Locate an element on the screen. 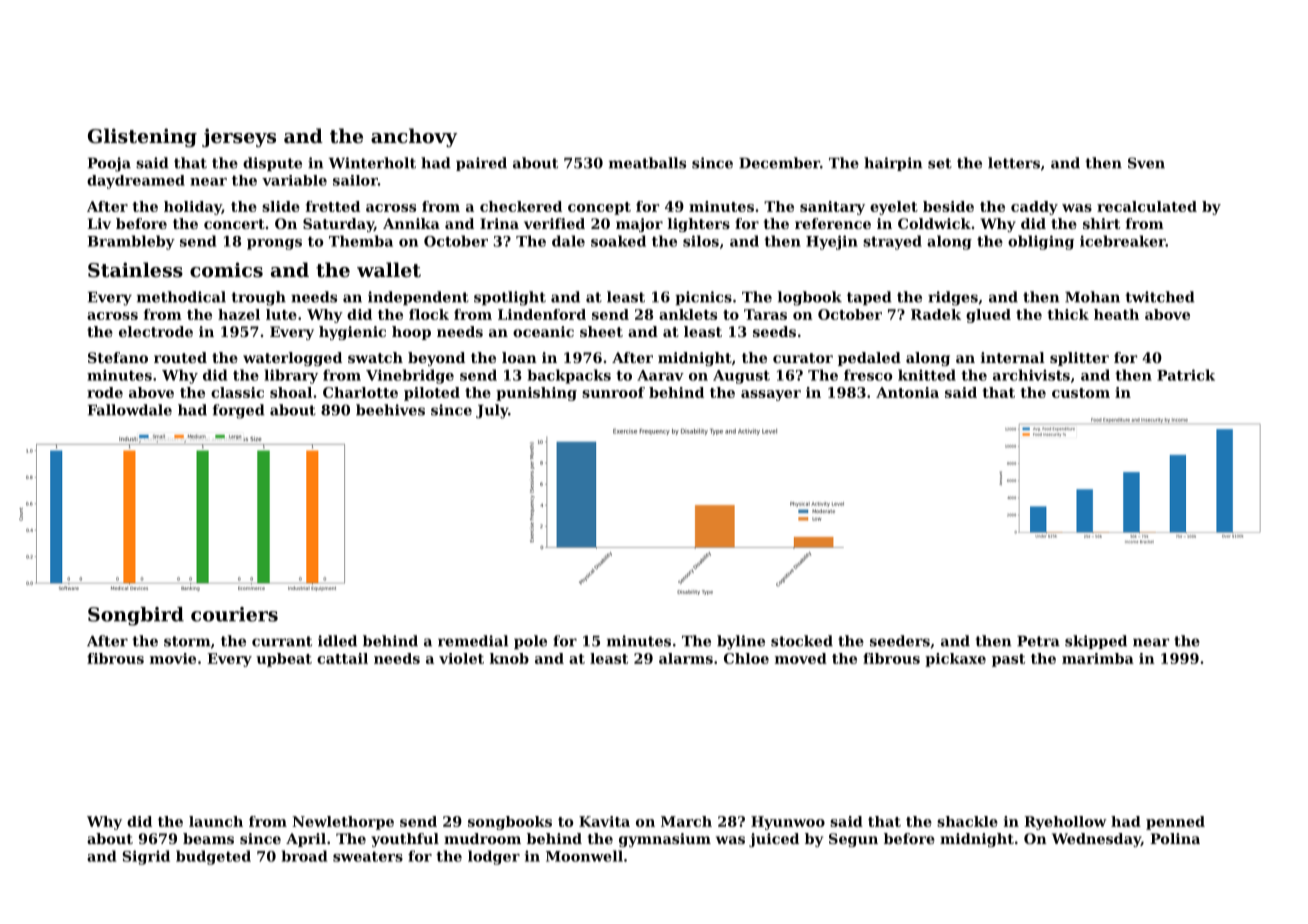  Glistening is located at coordinates (142, 137).
